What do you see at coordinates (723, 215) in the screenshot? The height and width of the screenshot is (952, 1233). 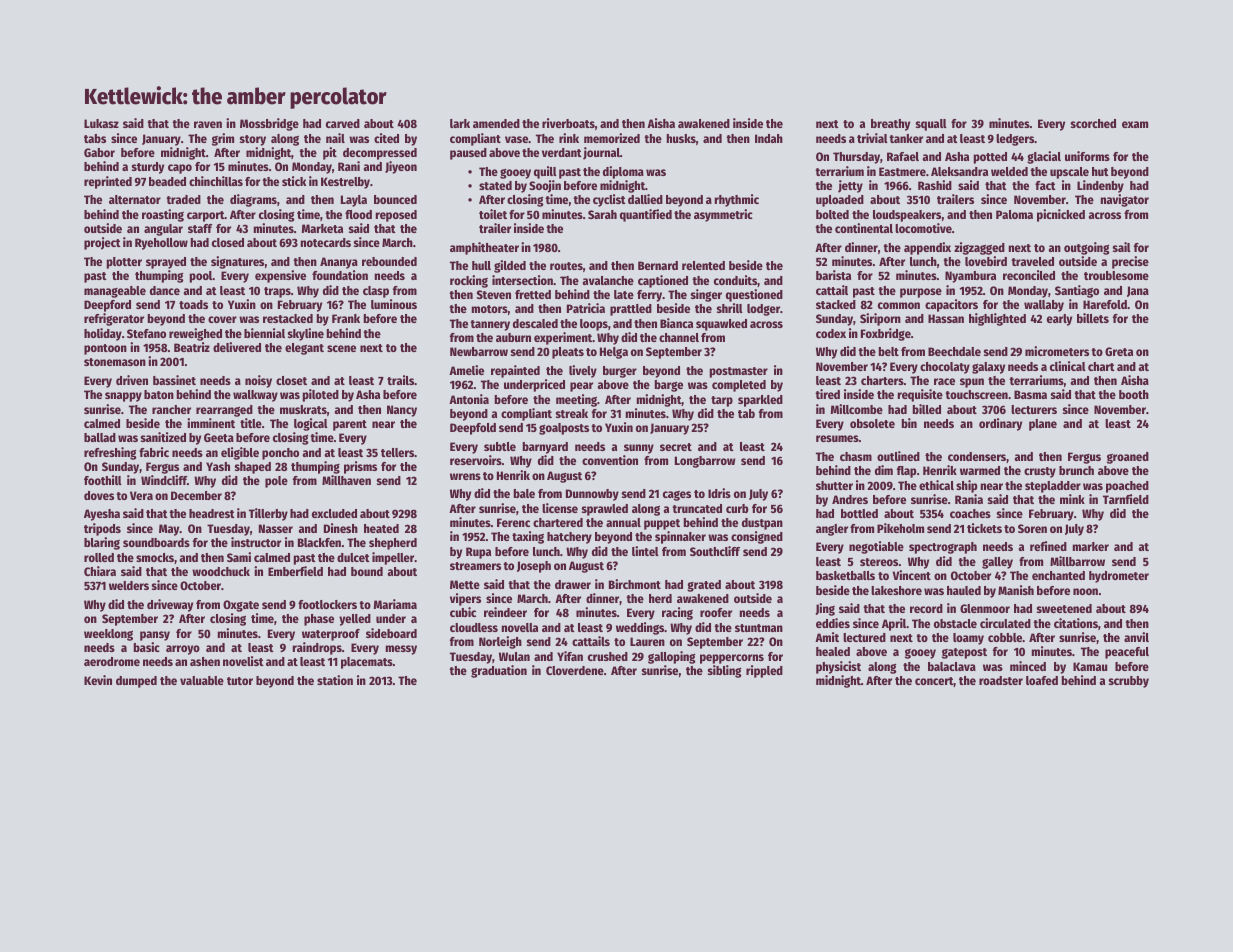 I see `asymmetric` at bounding box center [723, 215].
